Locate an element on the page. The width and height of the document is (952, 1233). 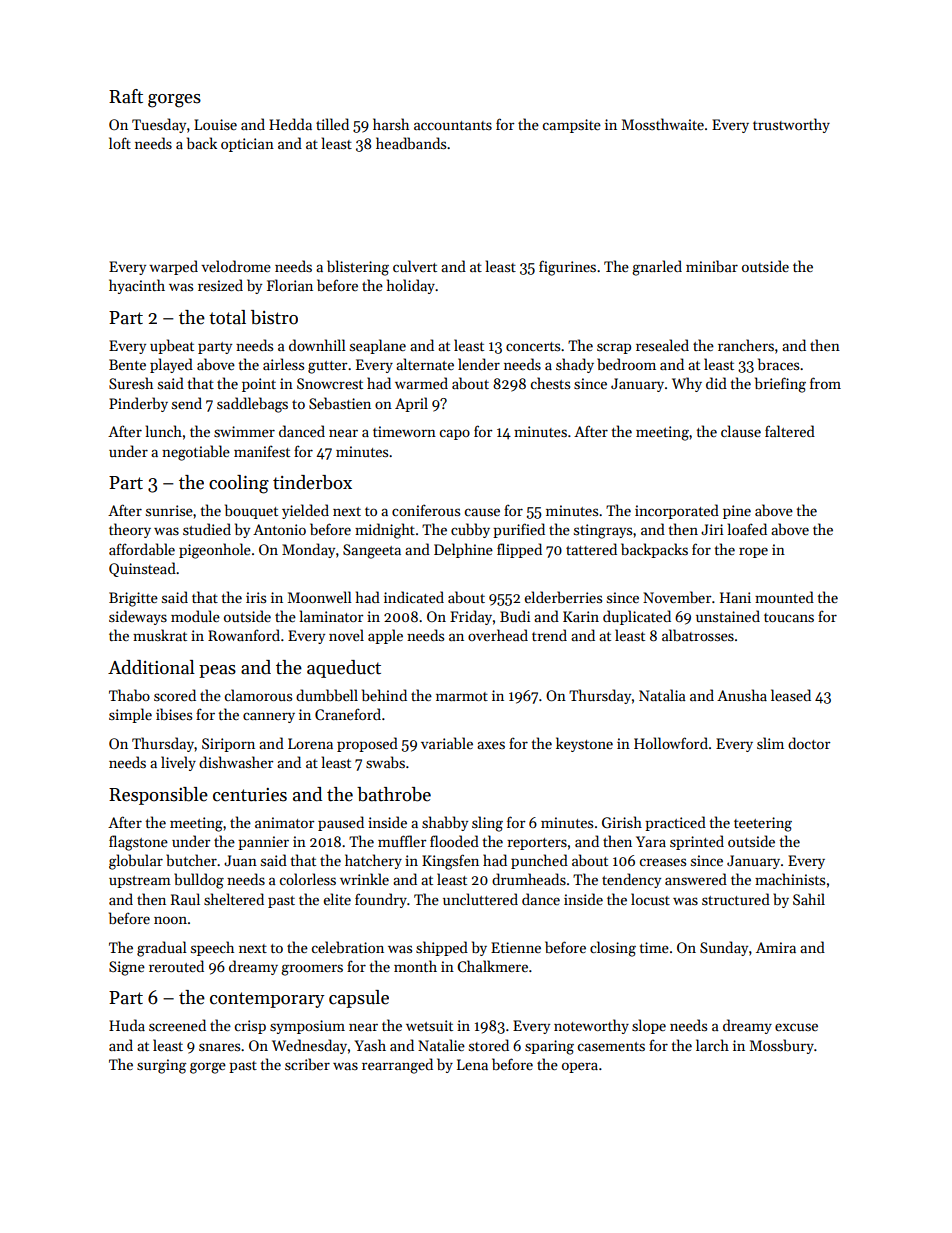
shipped is located at coordinates (442, 948).
